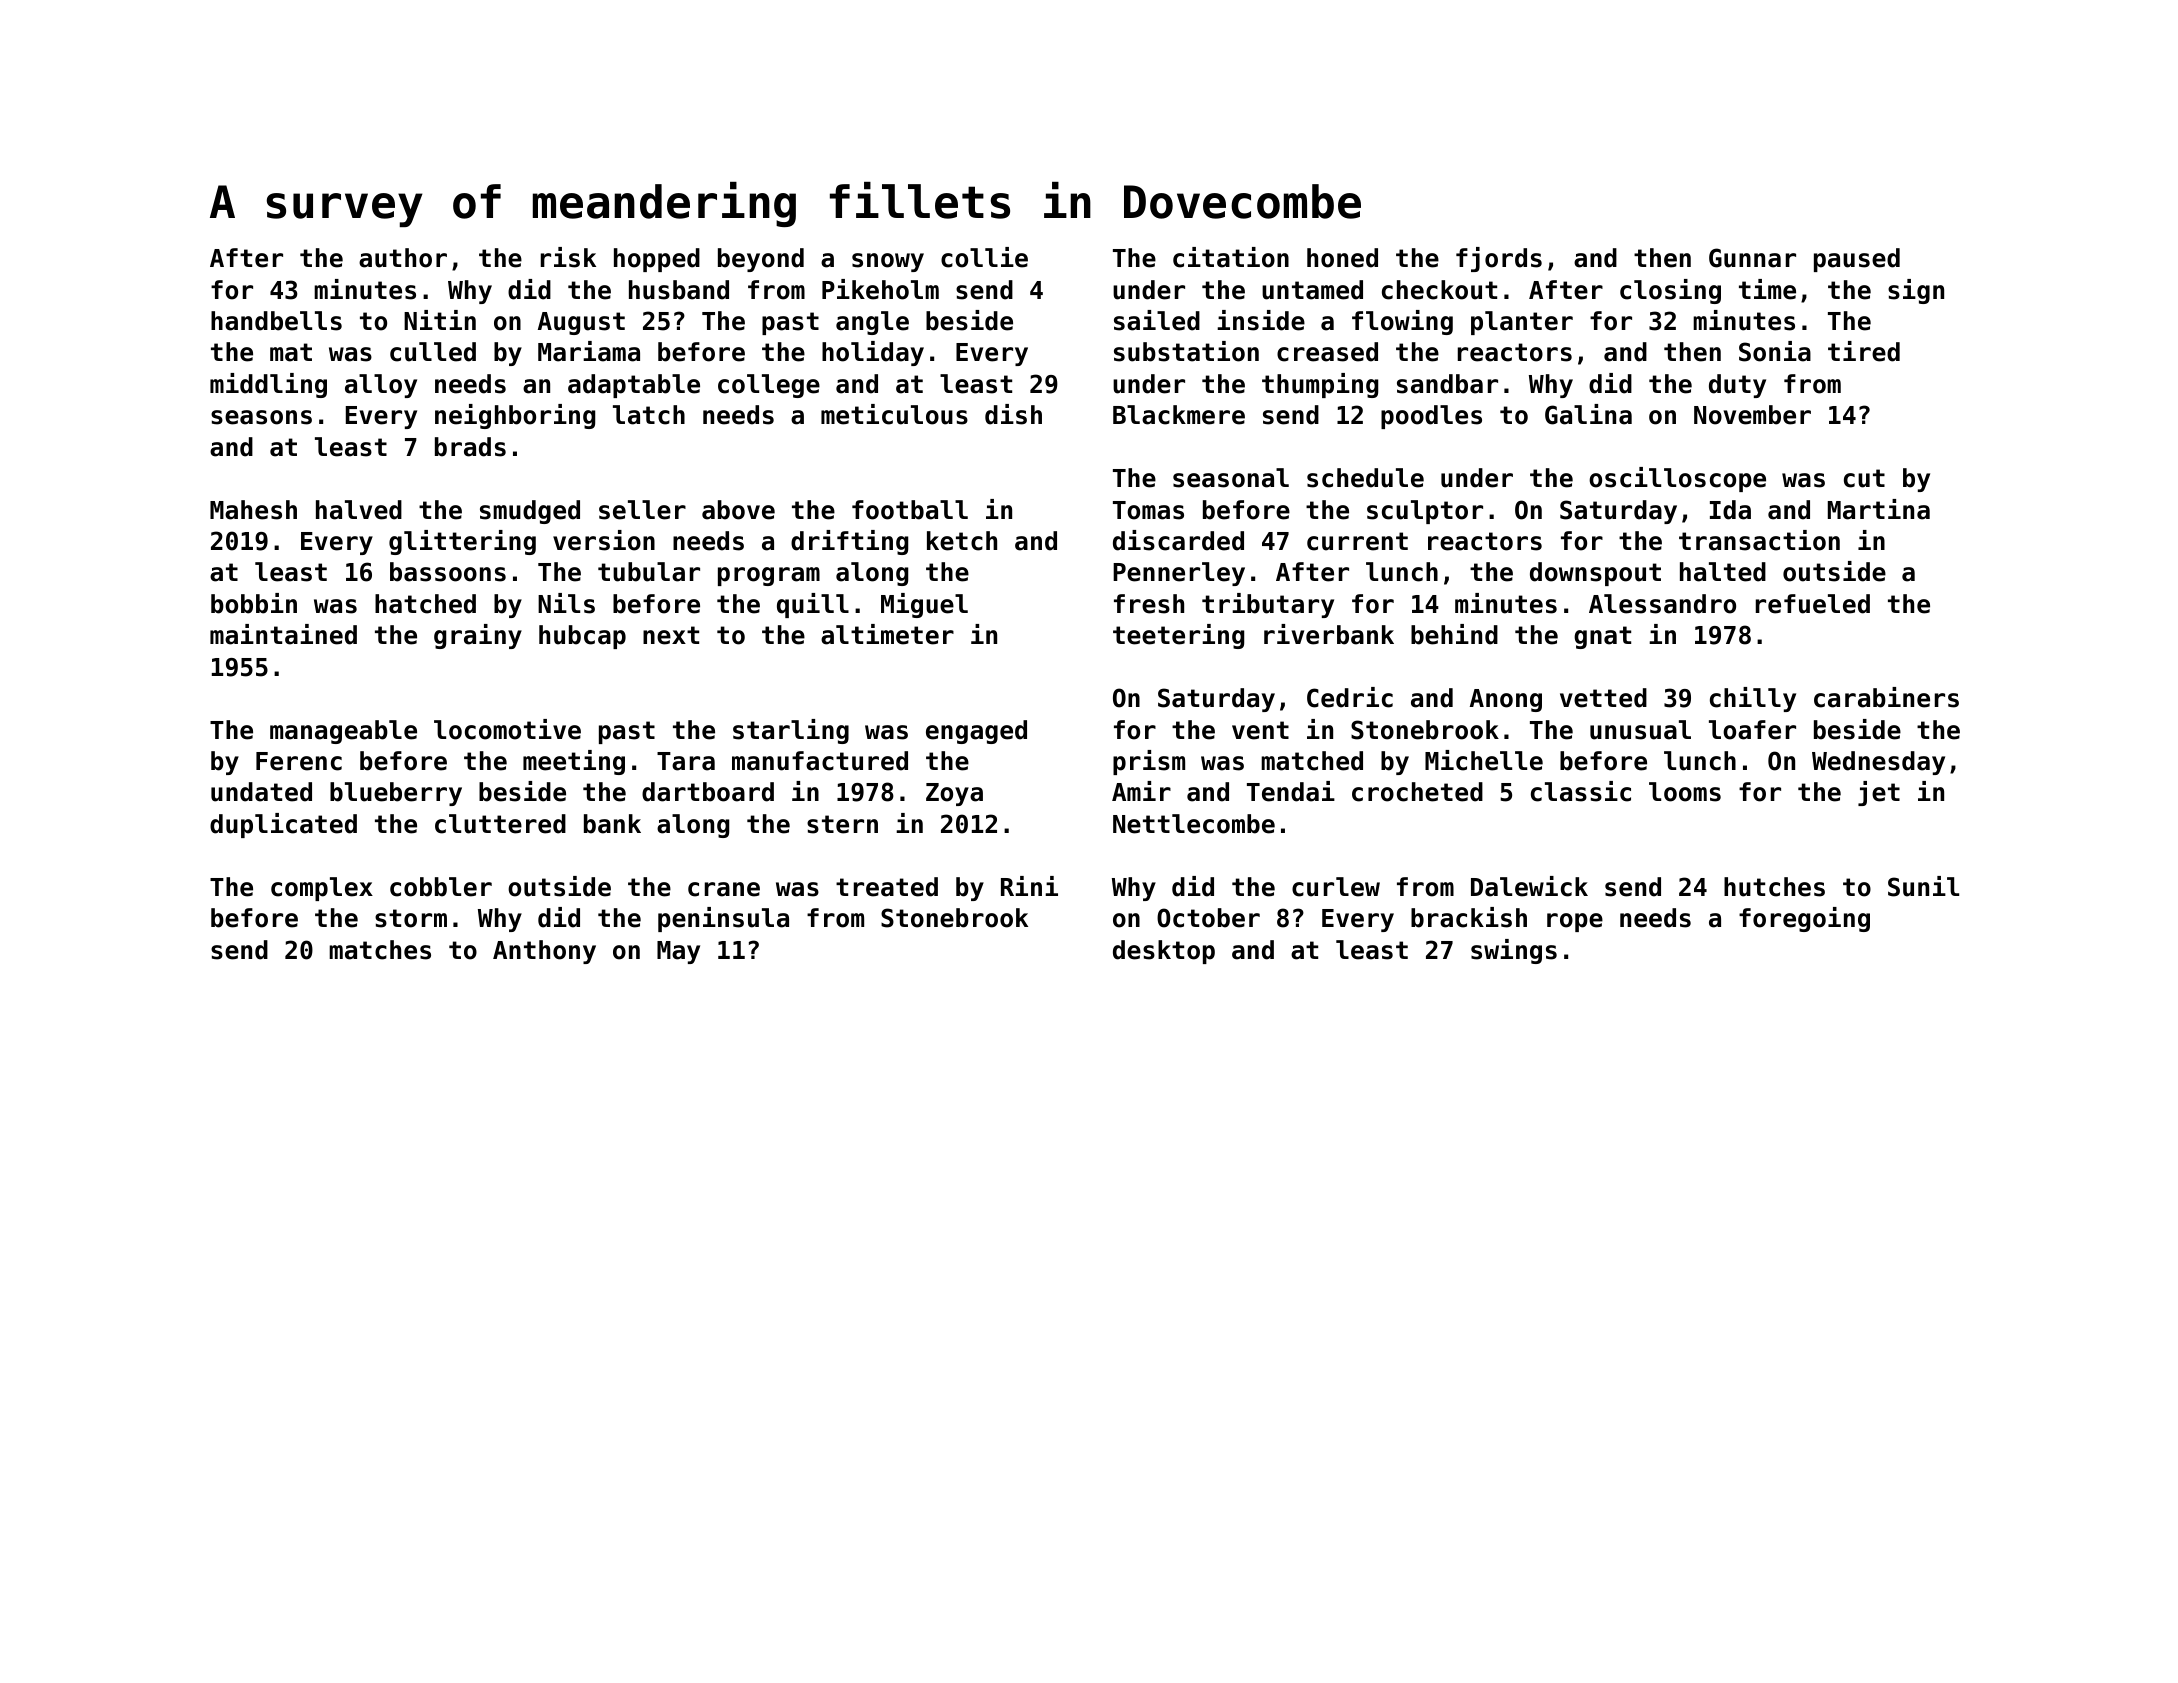  Describe the element at coordinates (1260, 730) in the image. I see `vent` at that location.
